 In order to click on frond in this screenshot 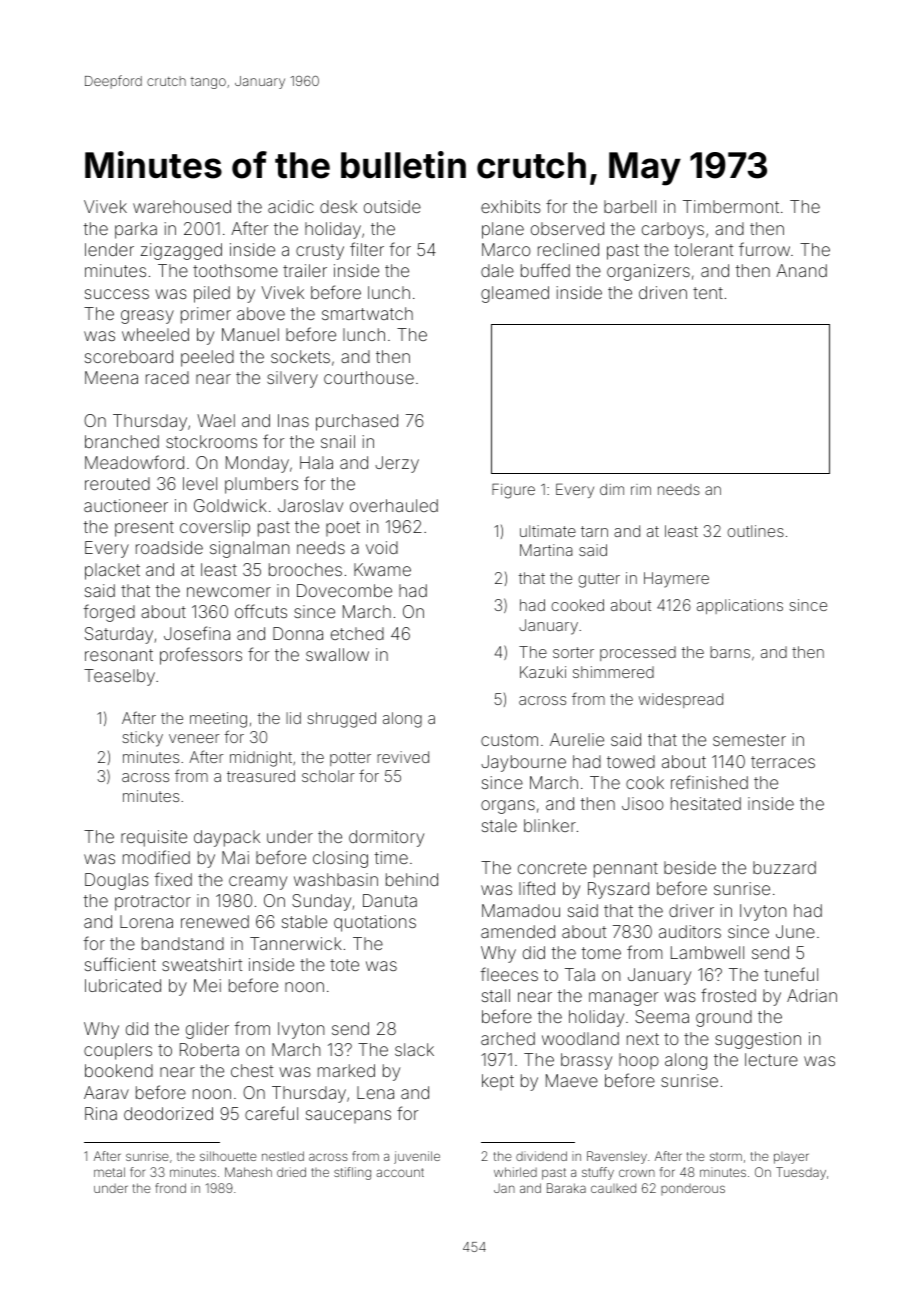, I will do `click(170, 1188)`.
